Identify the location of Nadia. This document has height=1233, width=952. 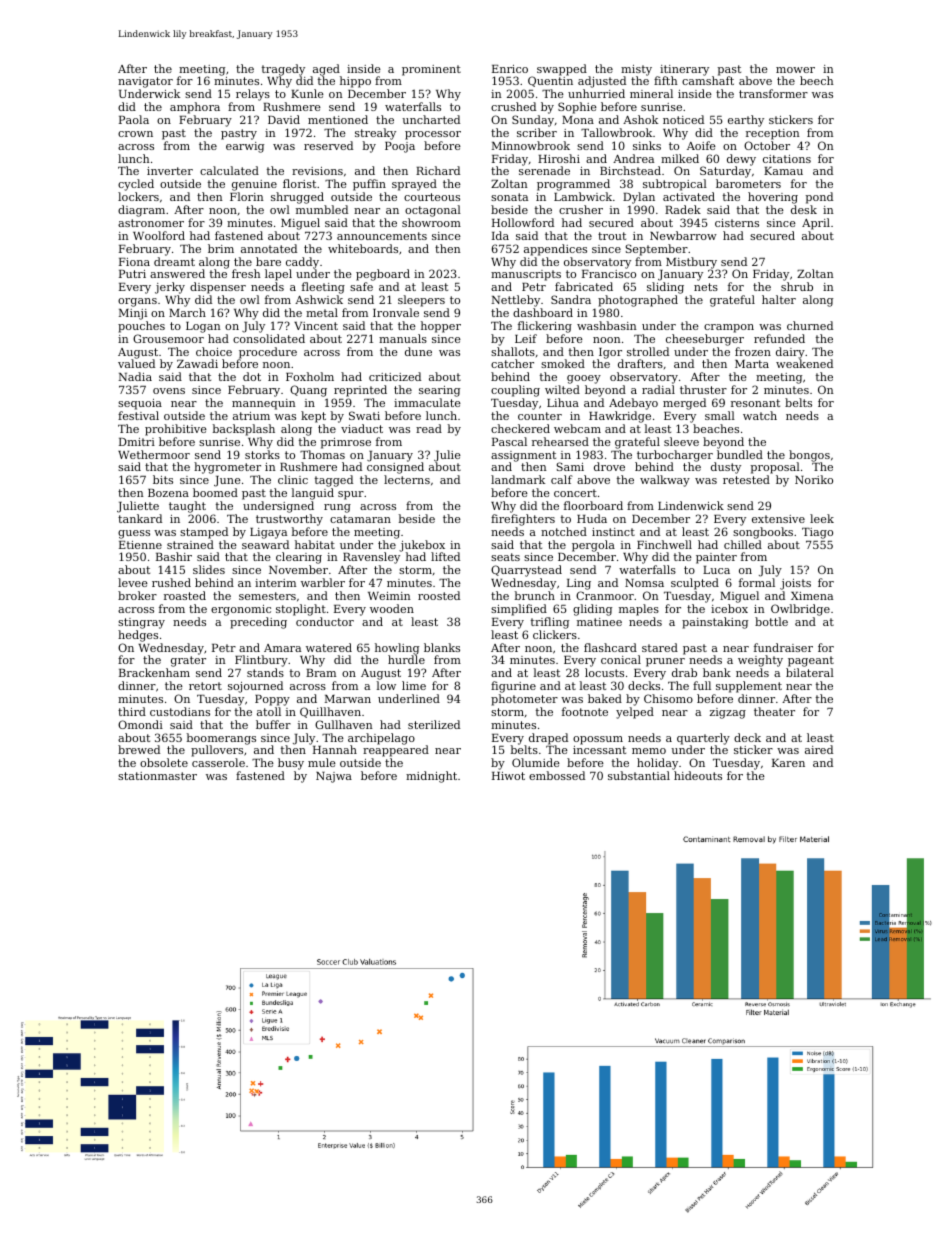
(135, 376).
